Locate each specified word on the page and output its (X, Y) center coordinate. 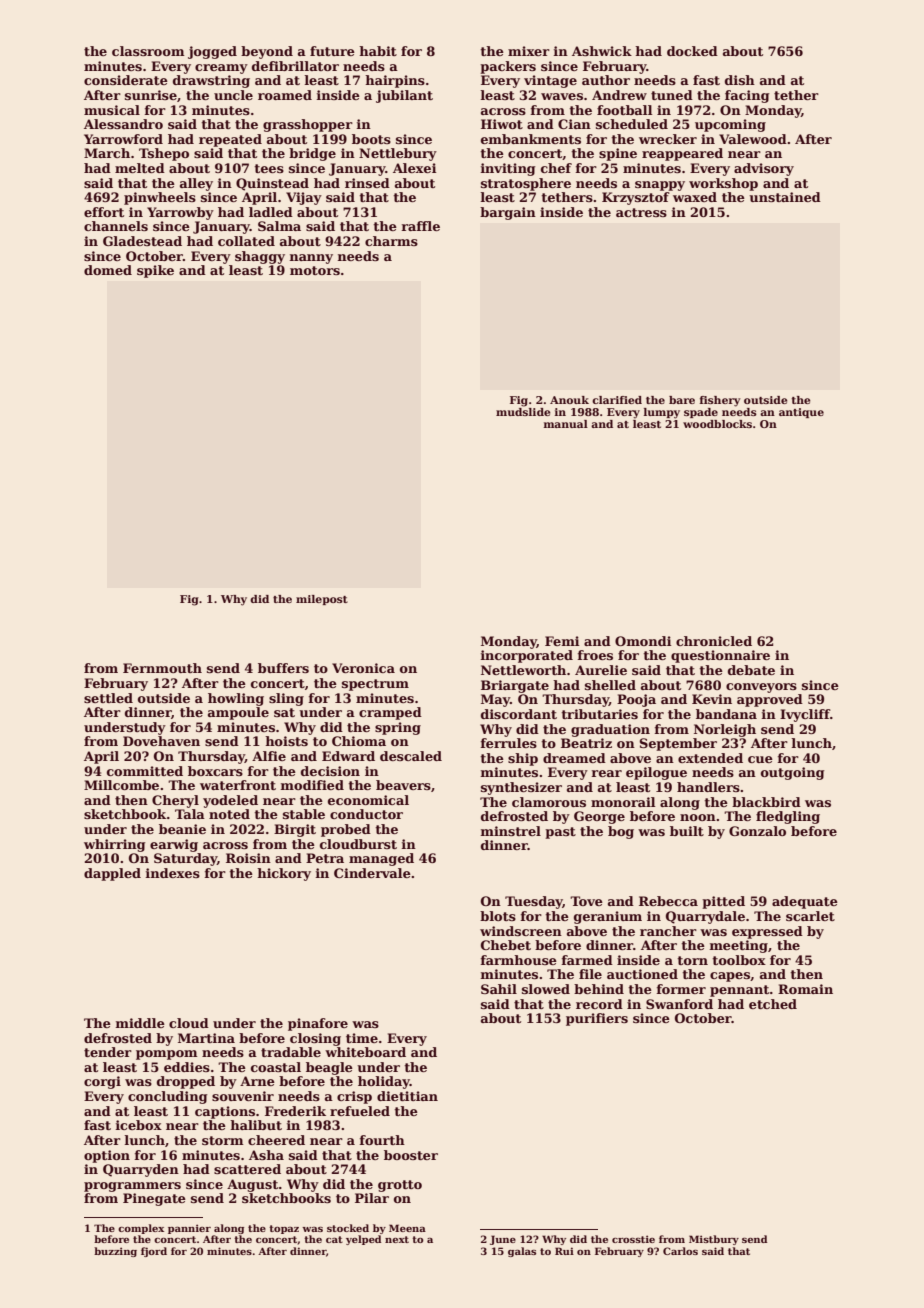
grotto (400, 1186)
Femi (562, 641)
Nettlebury (398, 154)
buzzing (115, 1252)
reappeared (682, 154)
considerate (126, 80)
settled (108, 698)
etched (773, 1004)
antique (801, 413)
